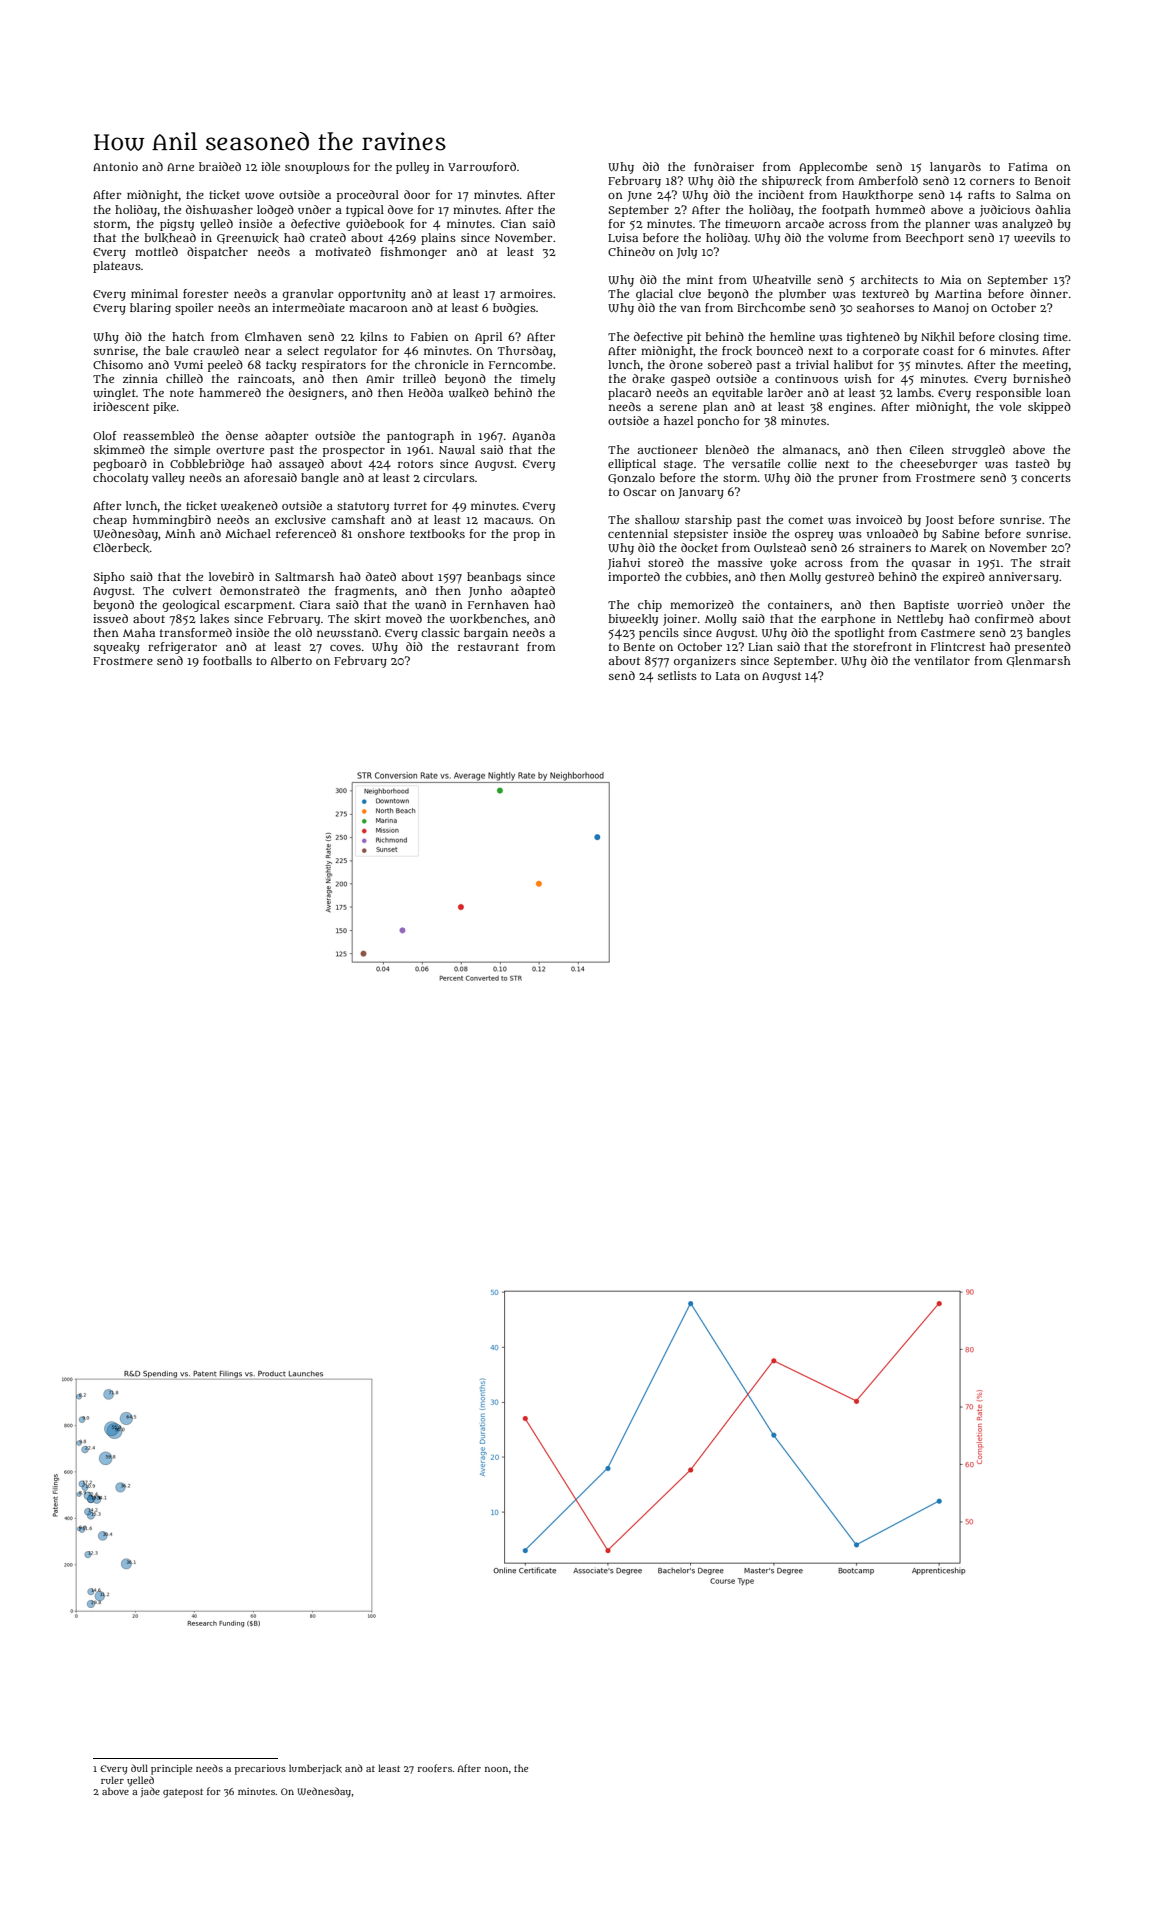  I want to click on Alberto, so click(291, 660).
